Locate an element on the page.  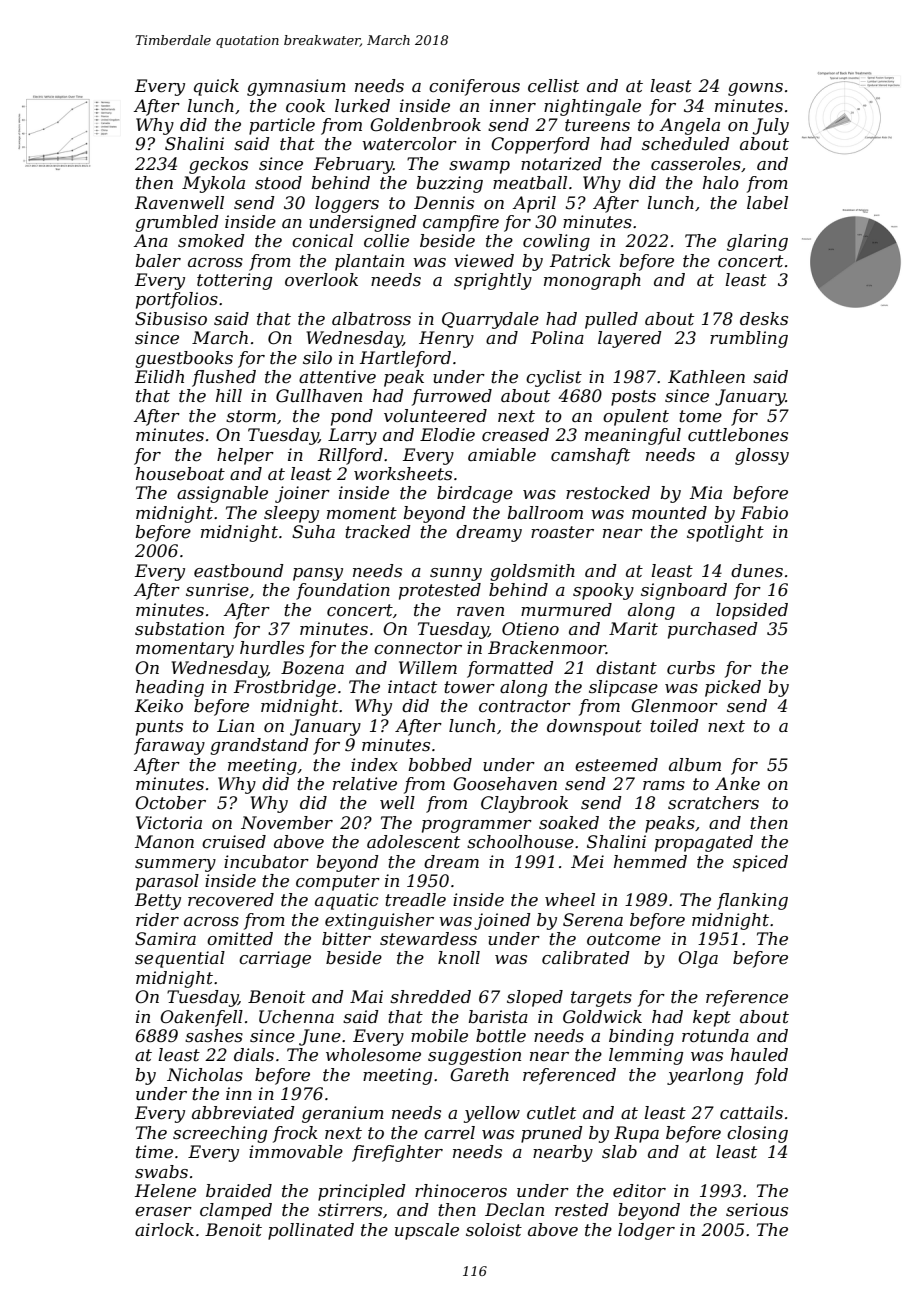
goldsmith is located at coordinates (532, 572).
